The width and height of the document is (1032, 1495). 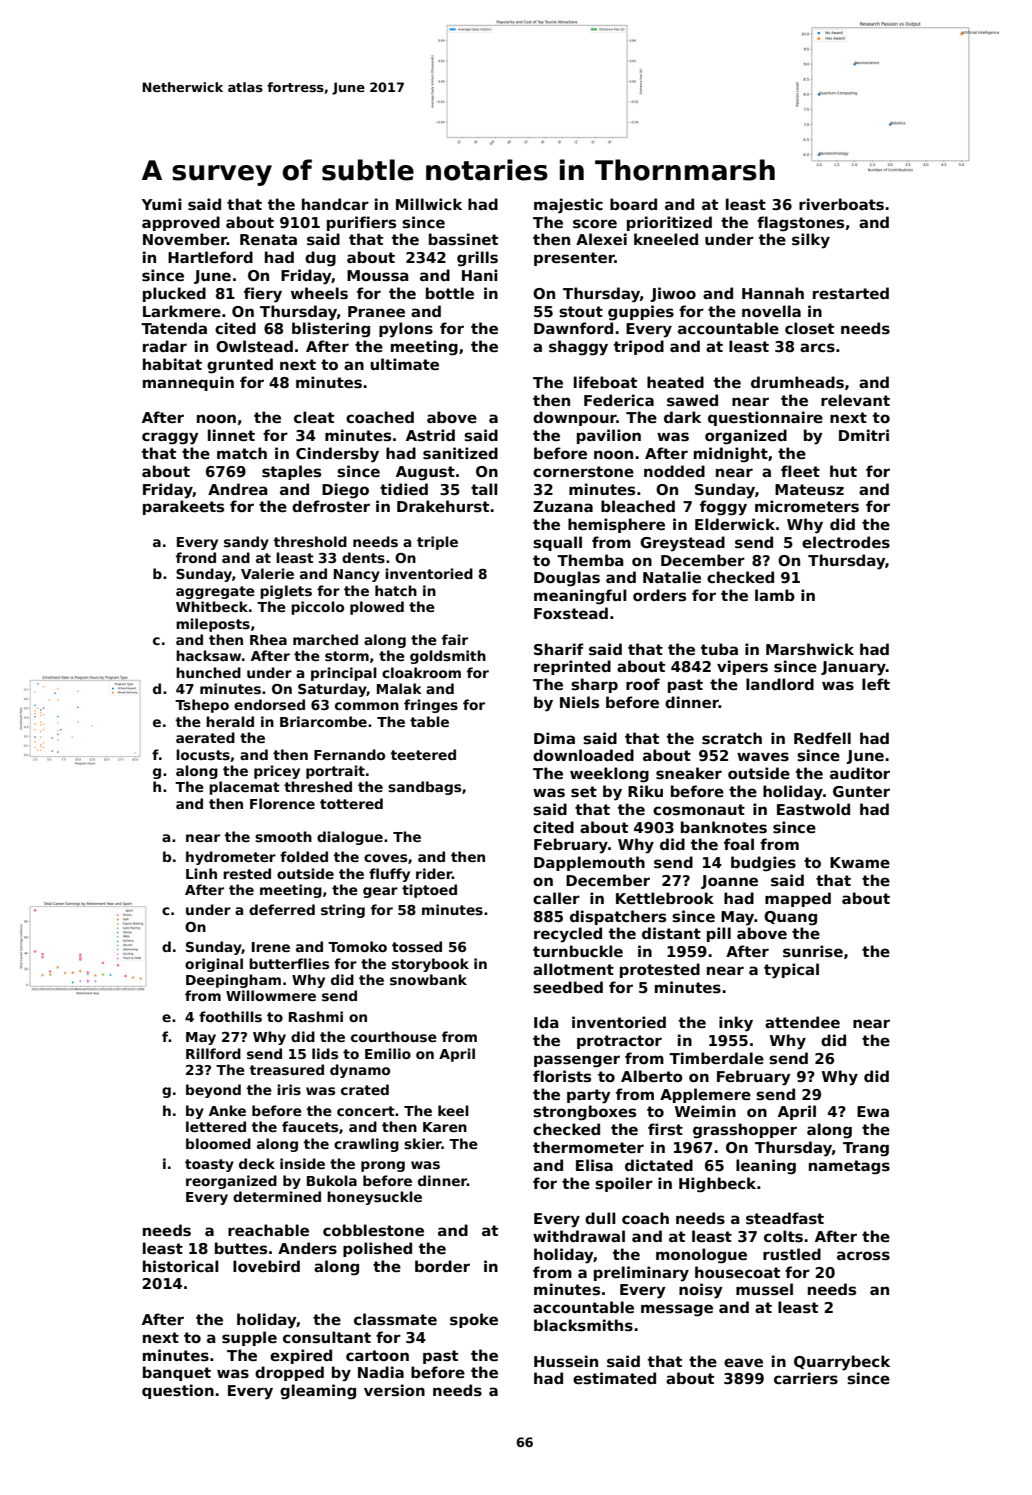 I want to click on Valerie, so click(x=267, y=573).
